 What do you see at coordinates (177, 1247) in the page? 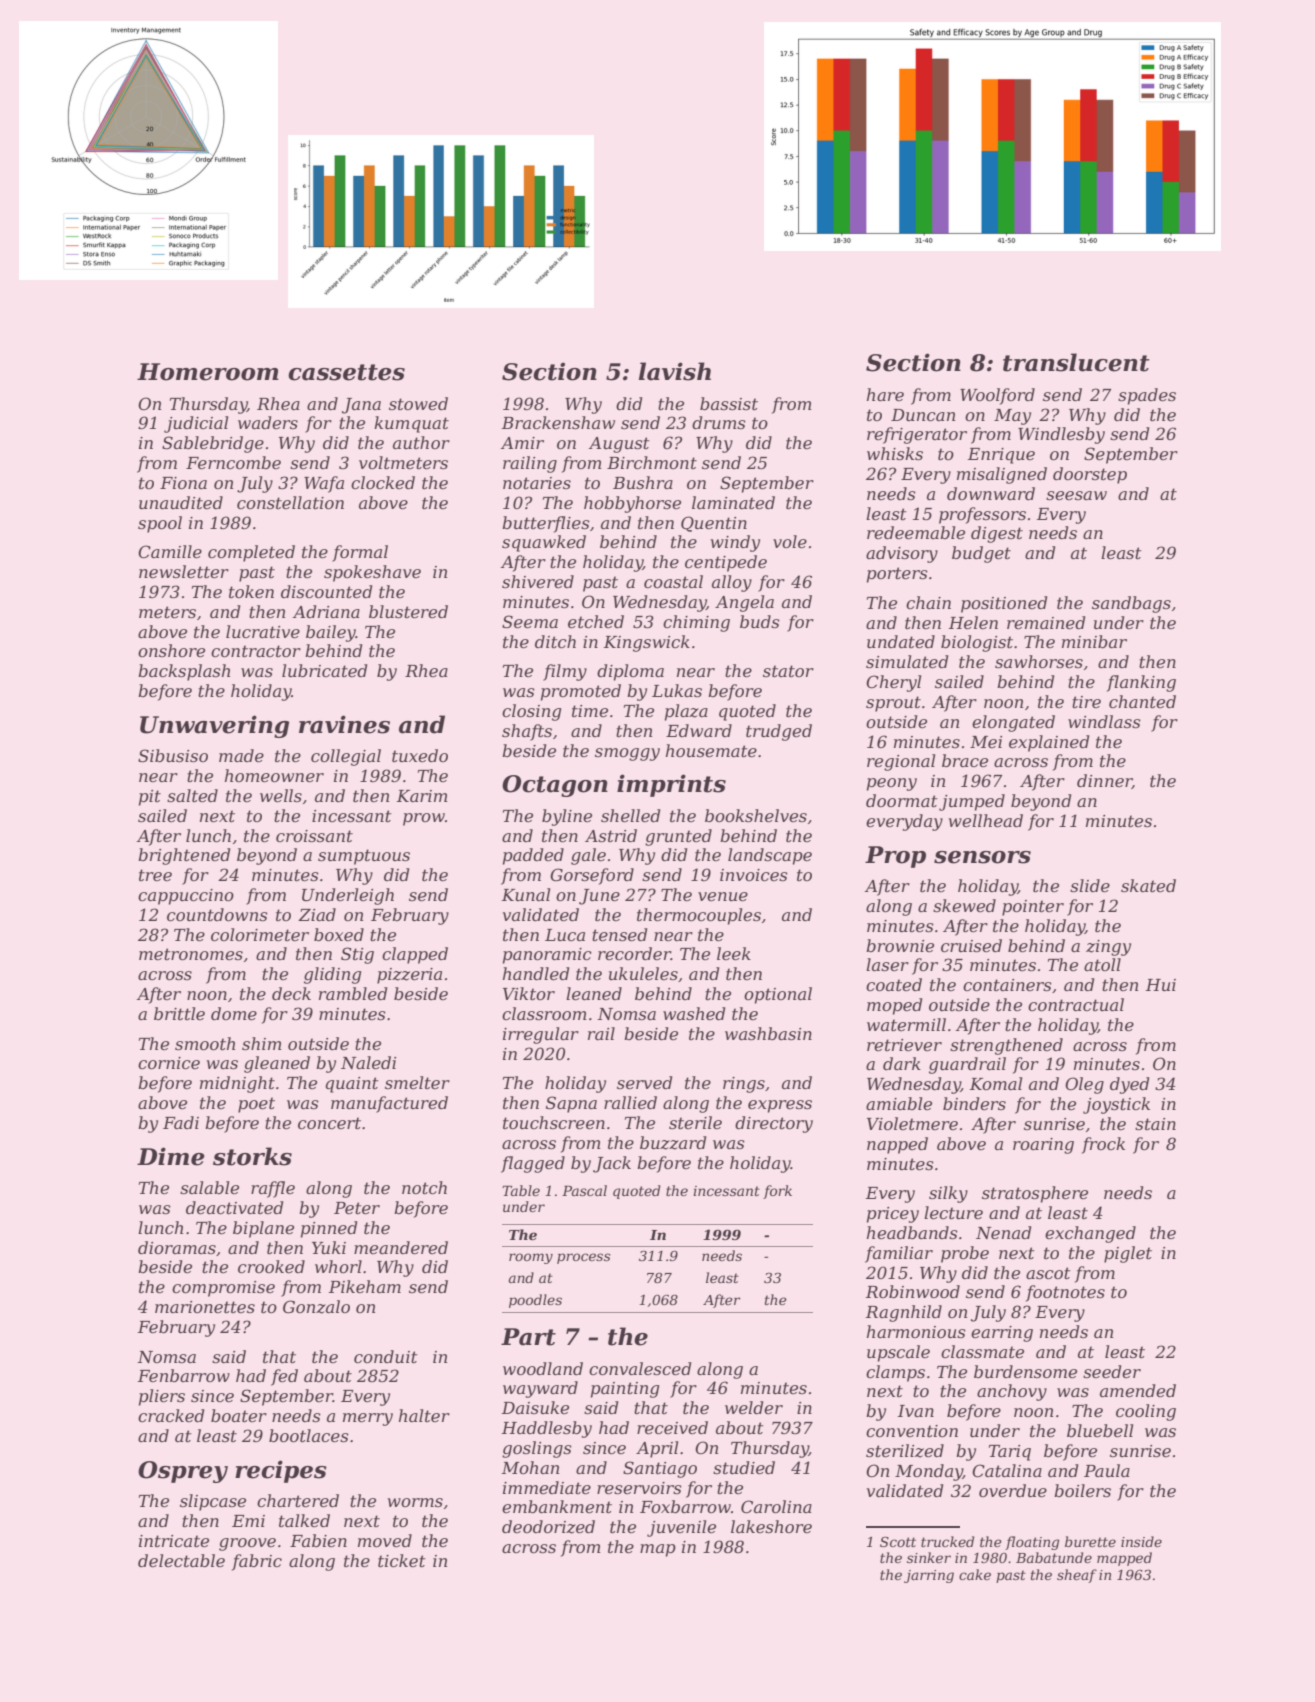
I see `dioramas` at bounding box center [177, 1247].
